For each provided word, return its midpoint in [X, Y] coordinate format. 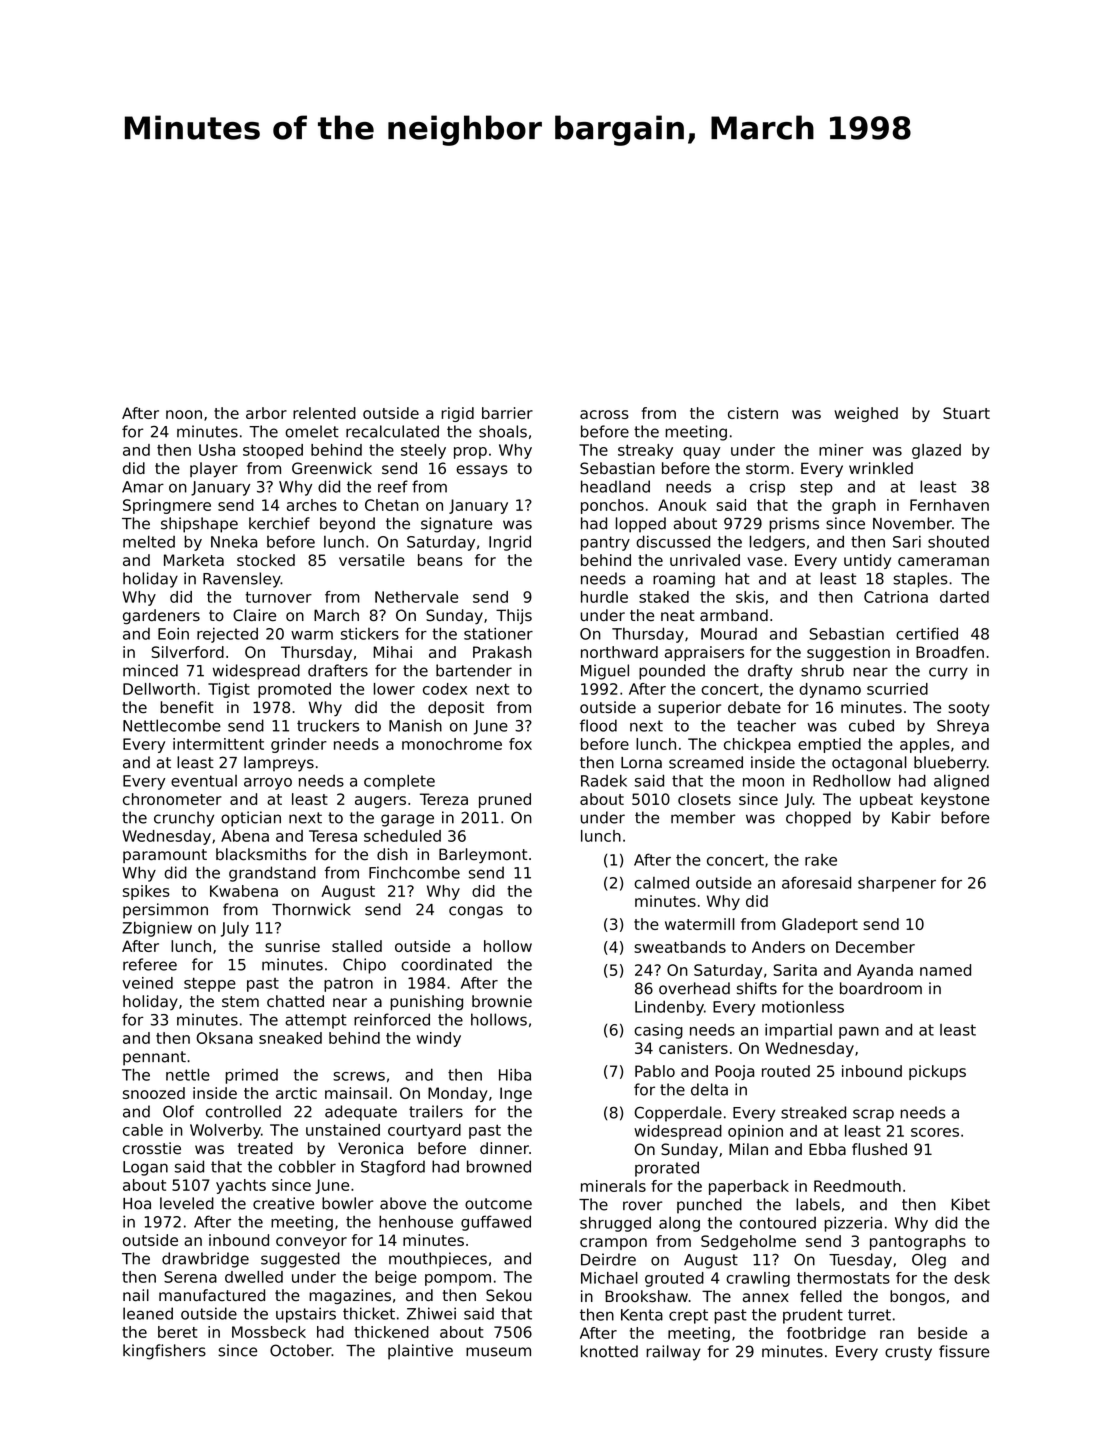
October [301, 1350]
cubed [871, 725]
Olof [178, 1111]
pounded [672, 672]
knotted [609, 1351]
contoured [778, 1223]
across [604, 414]
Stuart [966, 413]
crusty [908, 1353]
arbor [266, 413]
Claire [254, 615]
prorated [667, 1169]
